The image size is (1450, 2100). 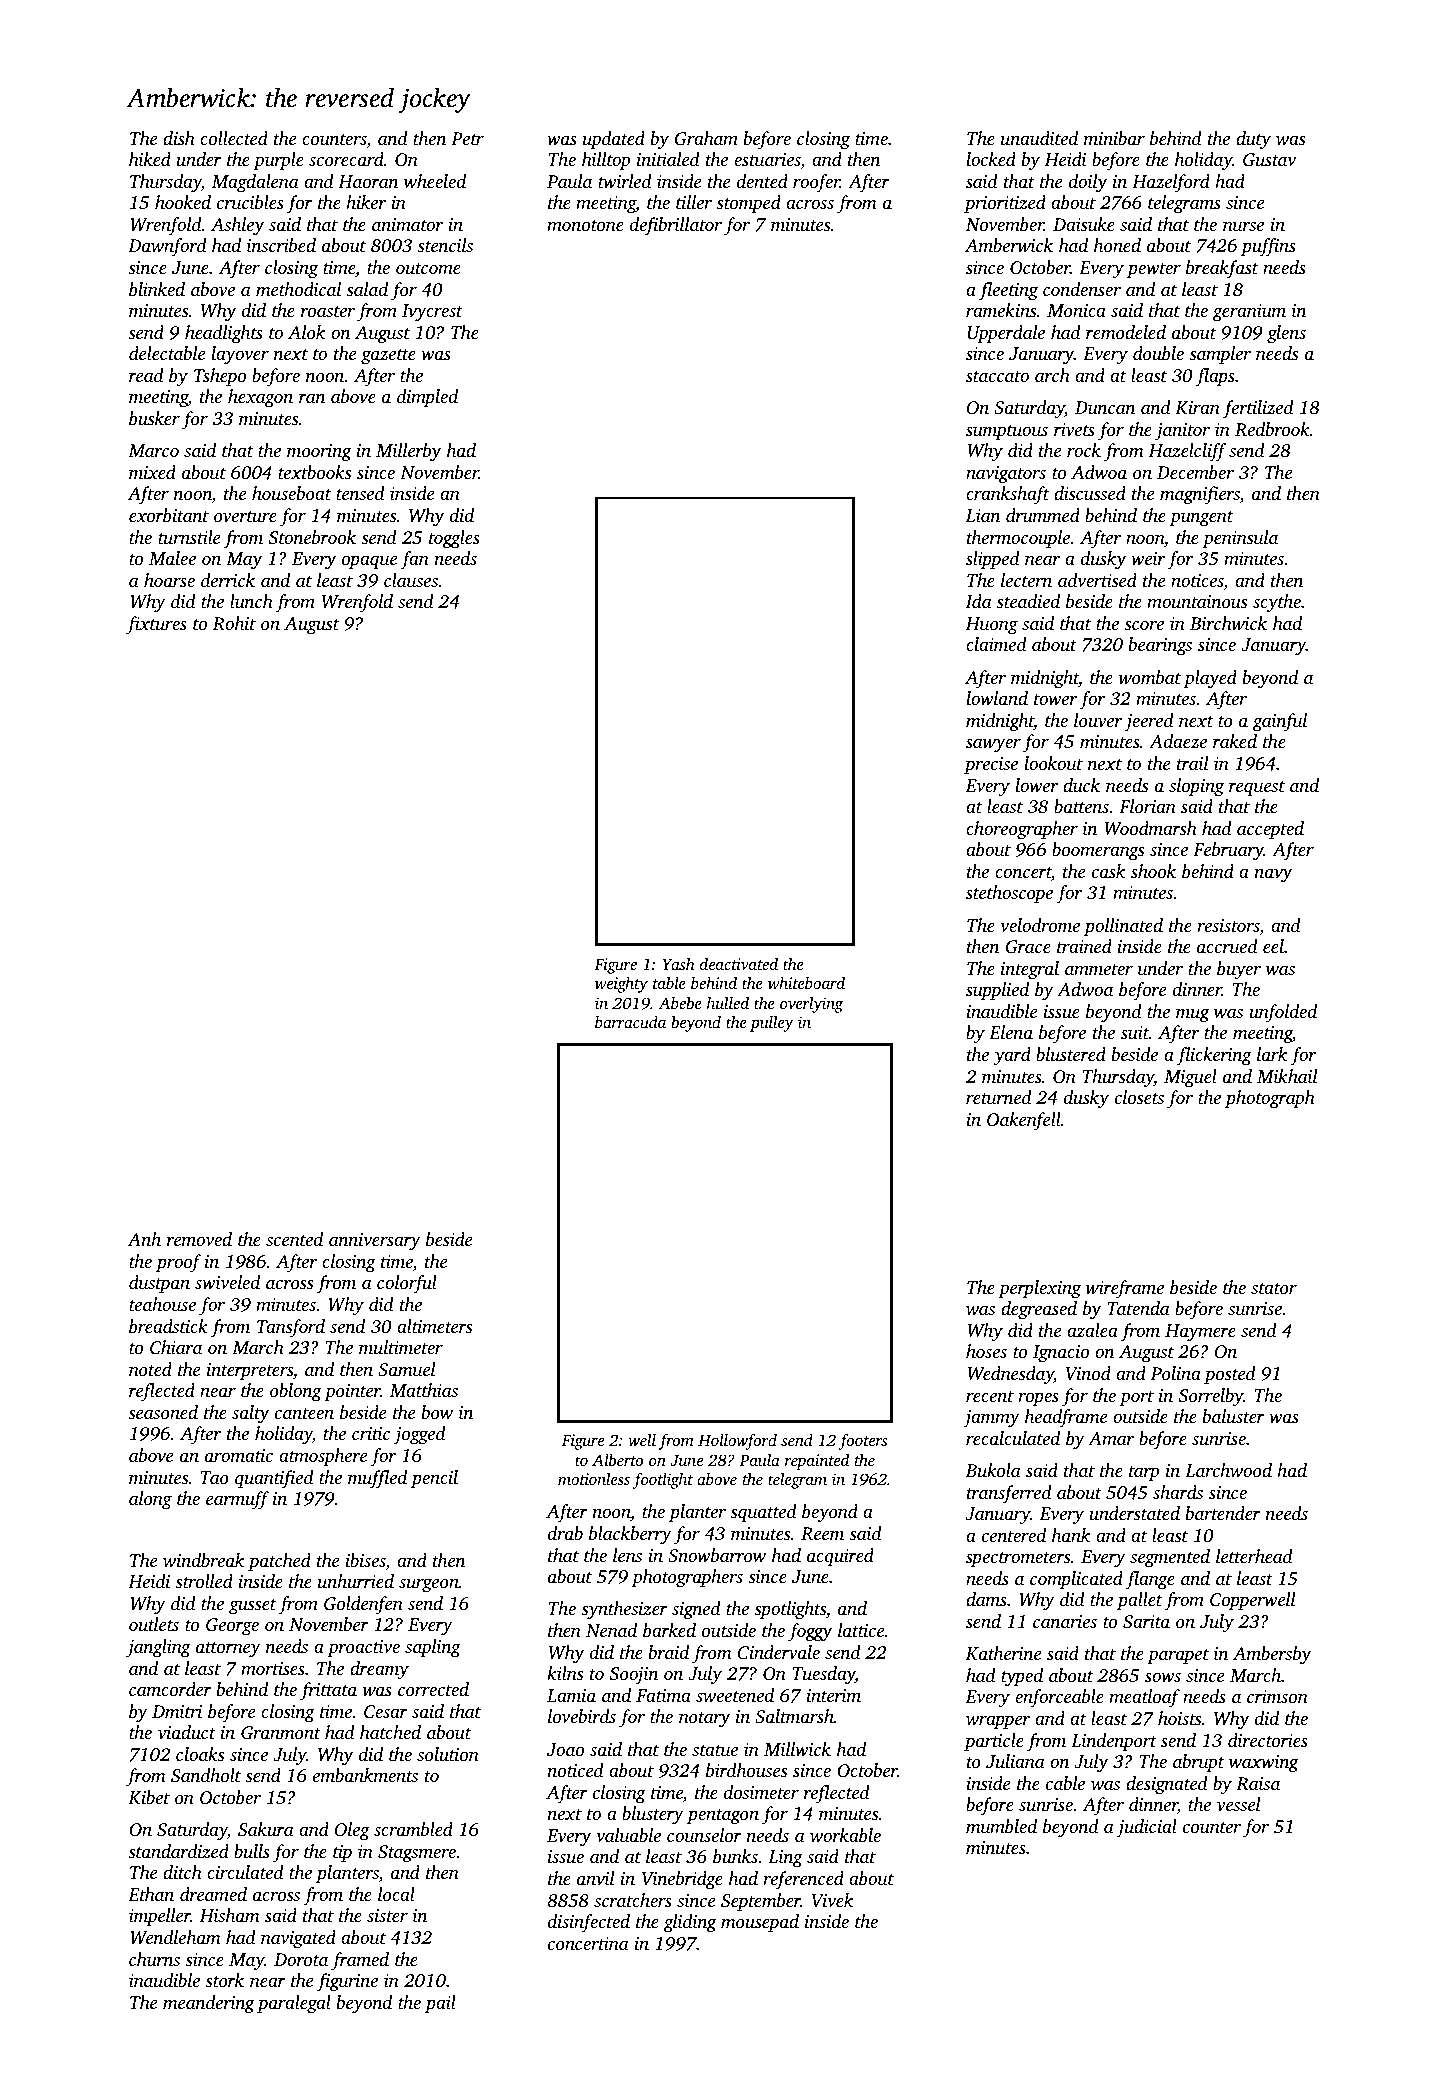 I want to click on dish, so click(x=179, y=138).
